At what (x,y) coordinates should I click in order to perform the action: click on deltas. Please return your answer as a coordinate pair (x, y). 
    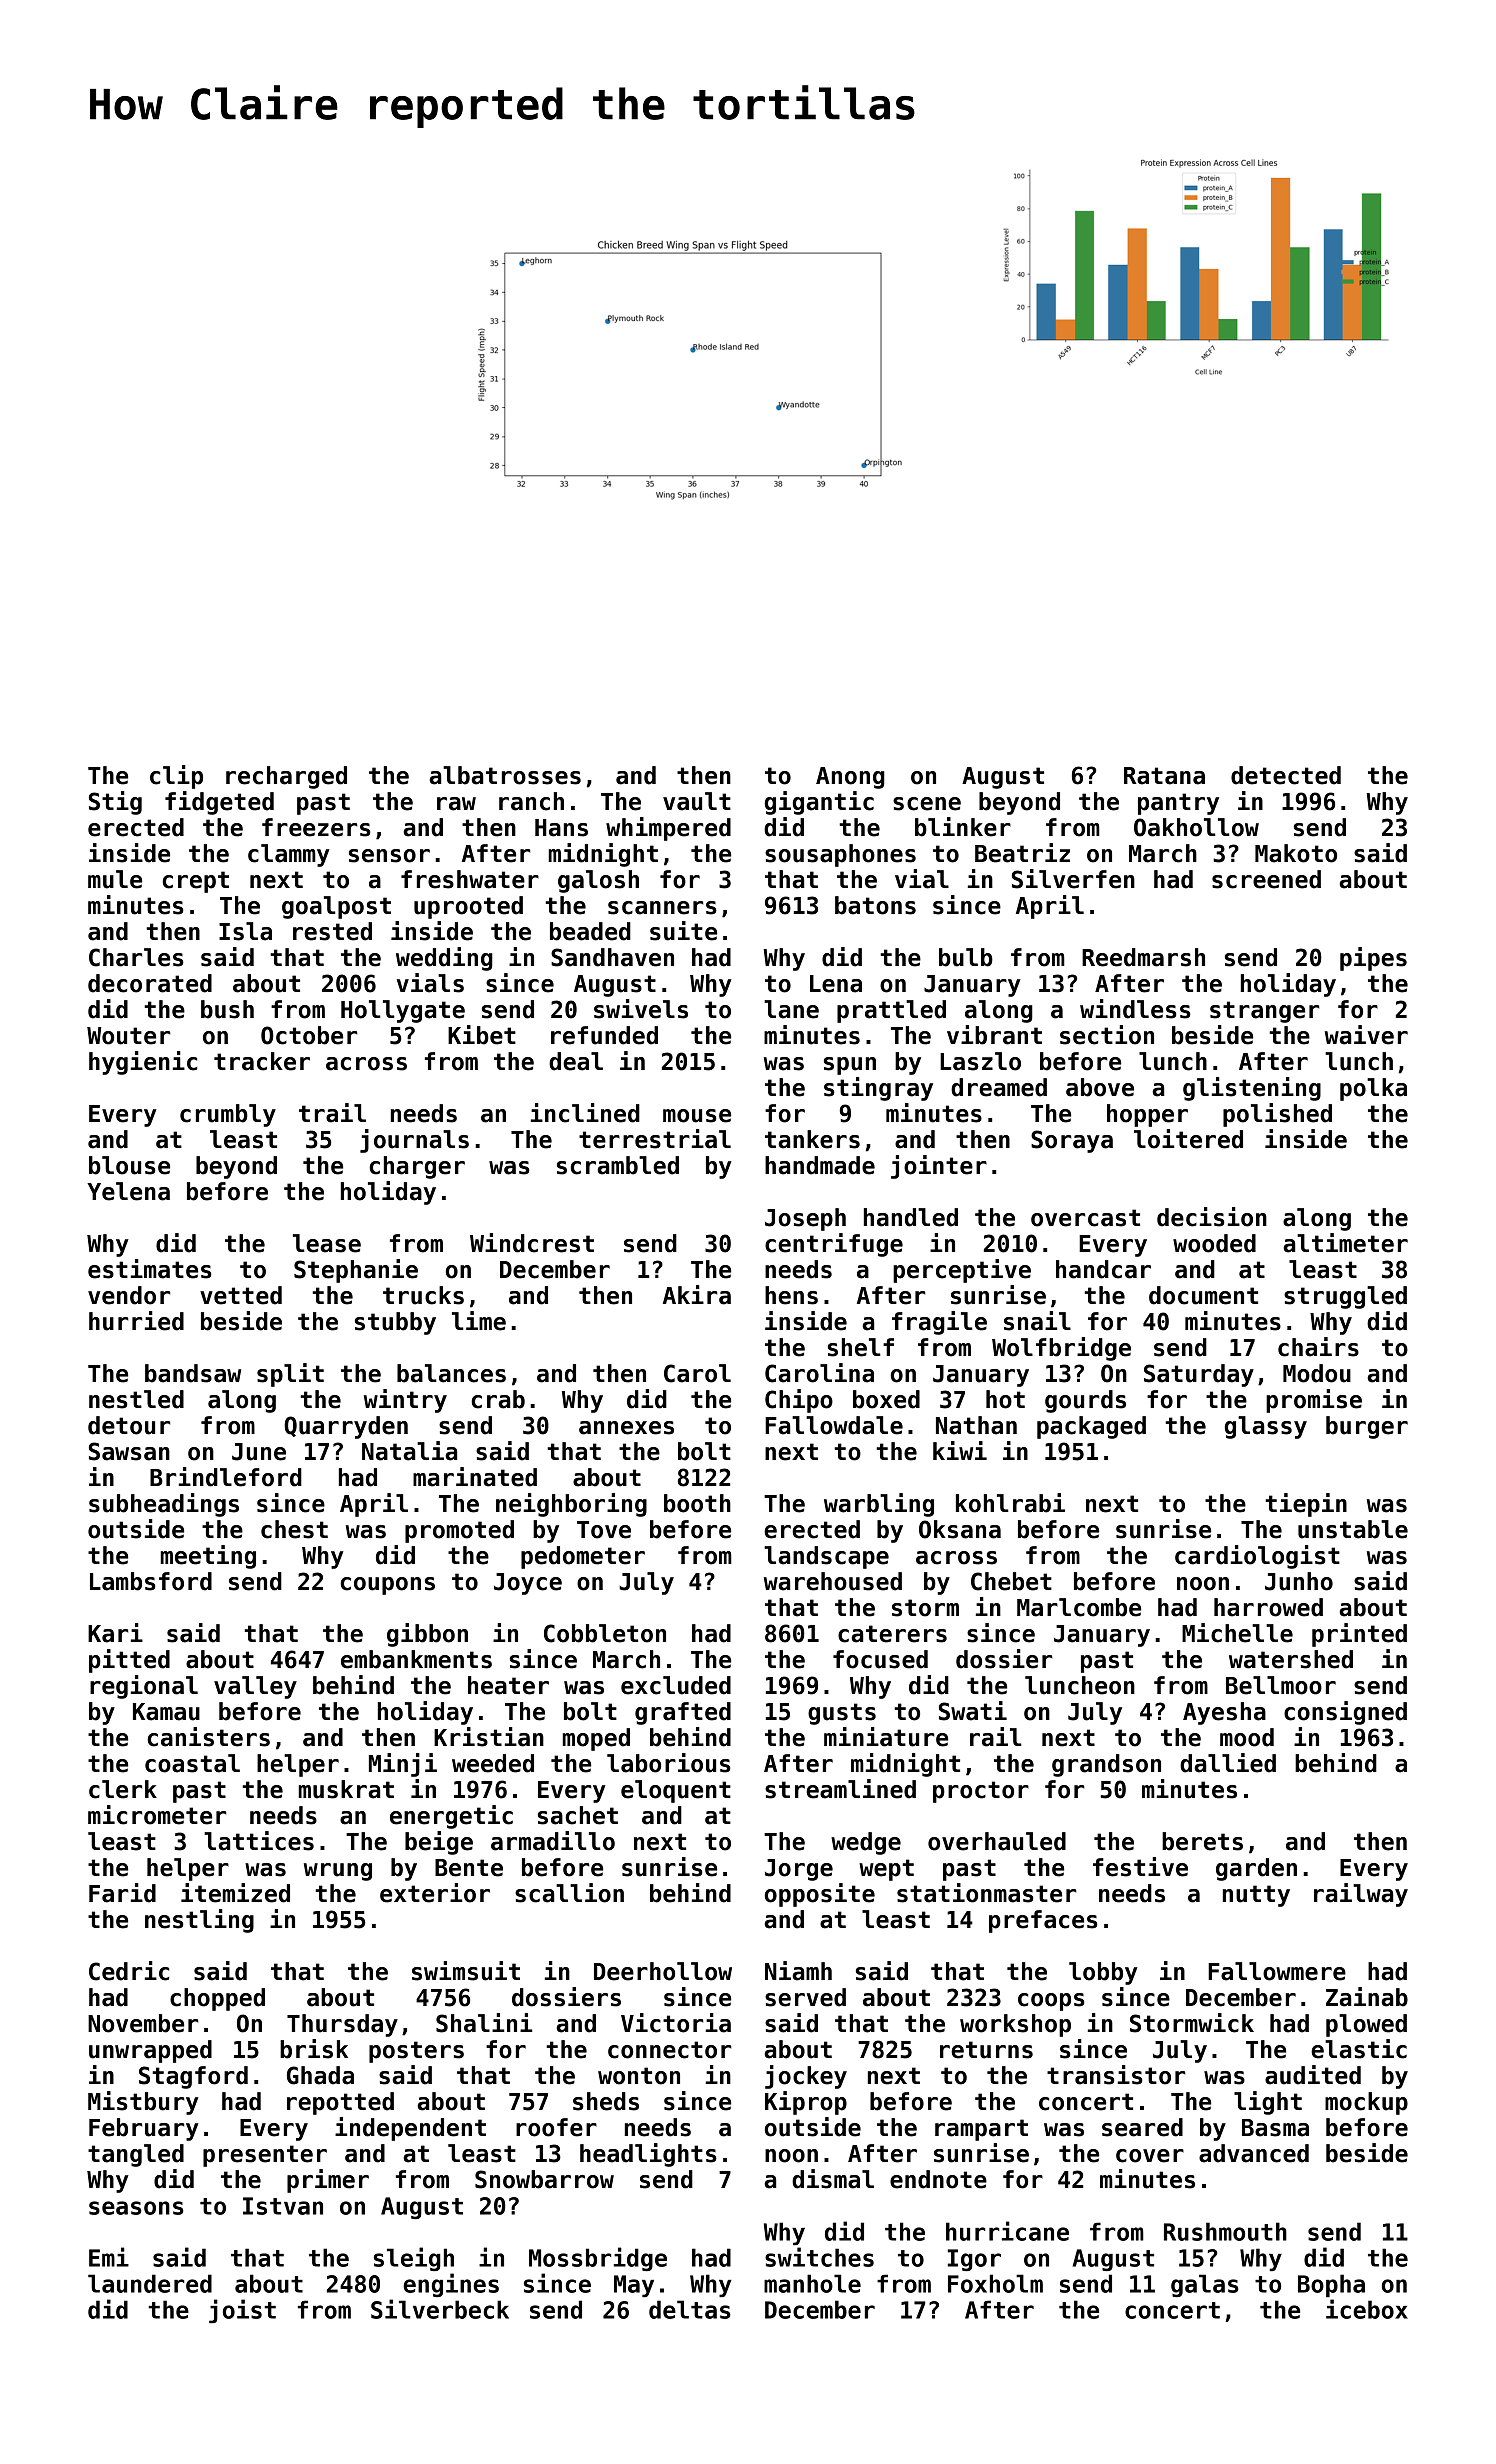
    Looking at the image, I should click on (690, 2309).
